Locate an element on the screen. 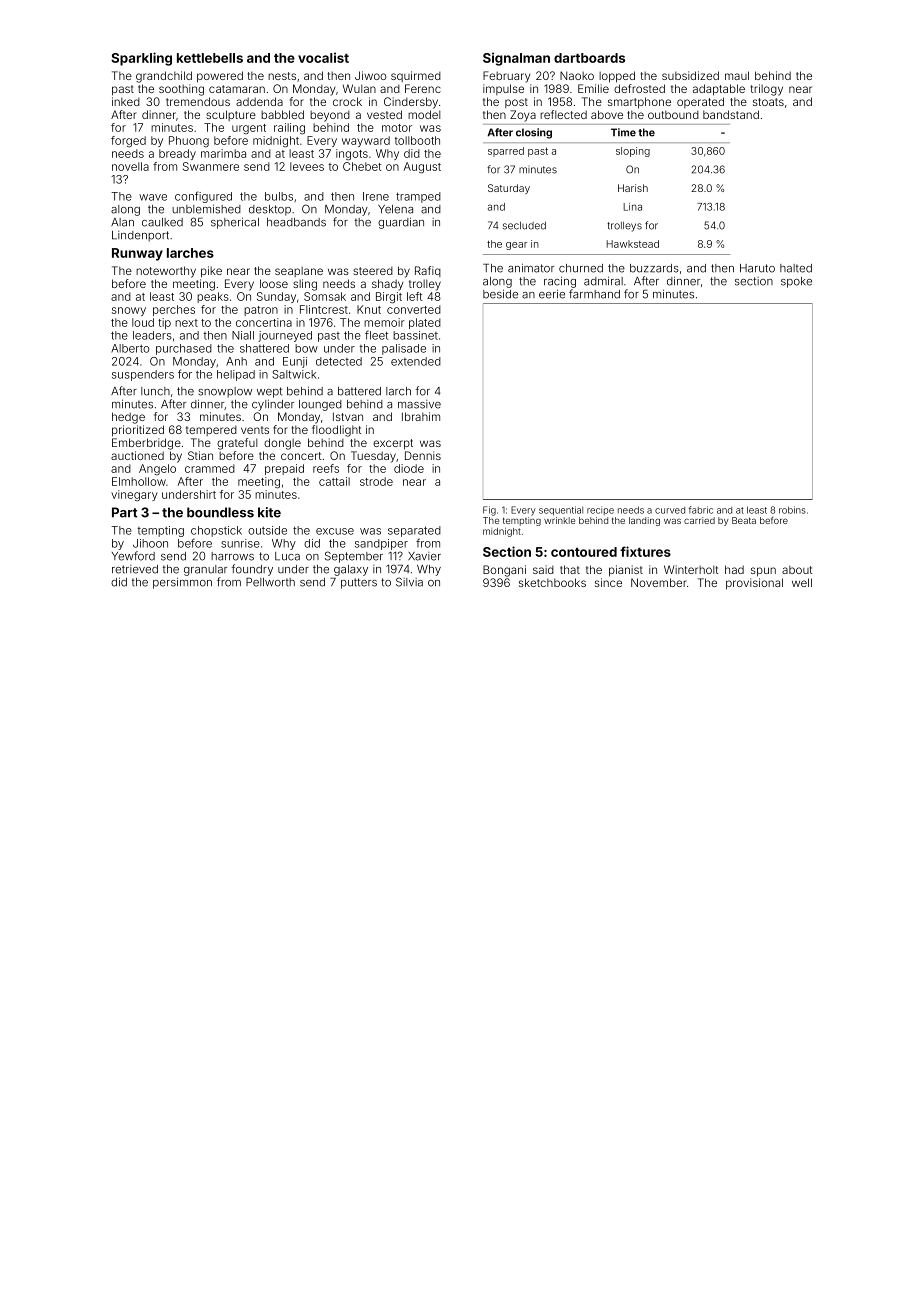  vocalist is located at coordinates (323, 57).
